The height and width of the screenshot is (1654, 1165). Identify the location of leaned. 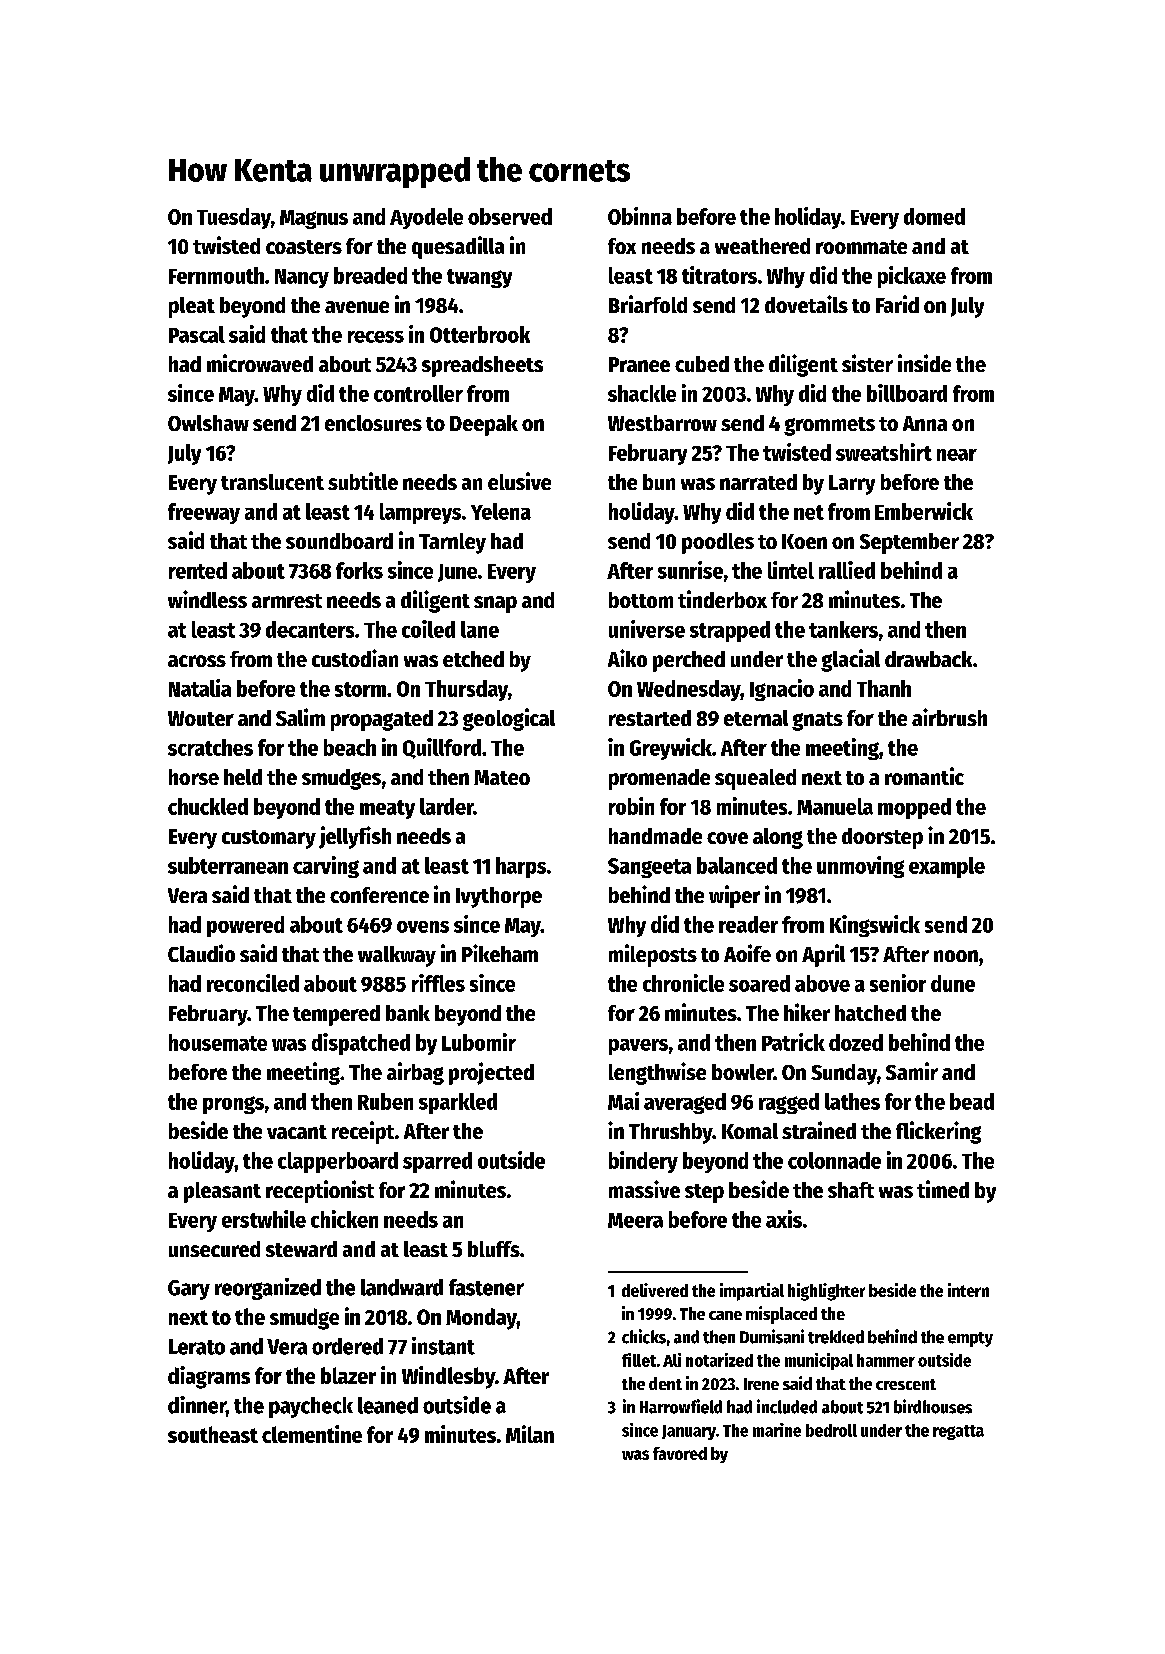
(388, 1405).
